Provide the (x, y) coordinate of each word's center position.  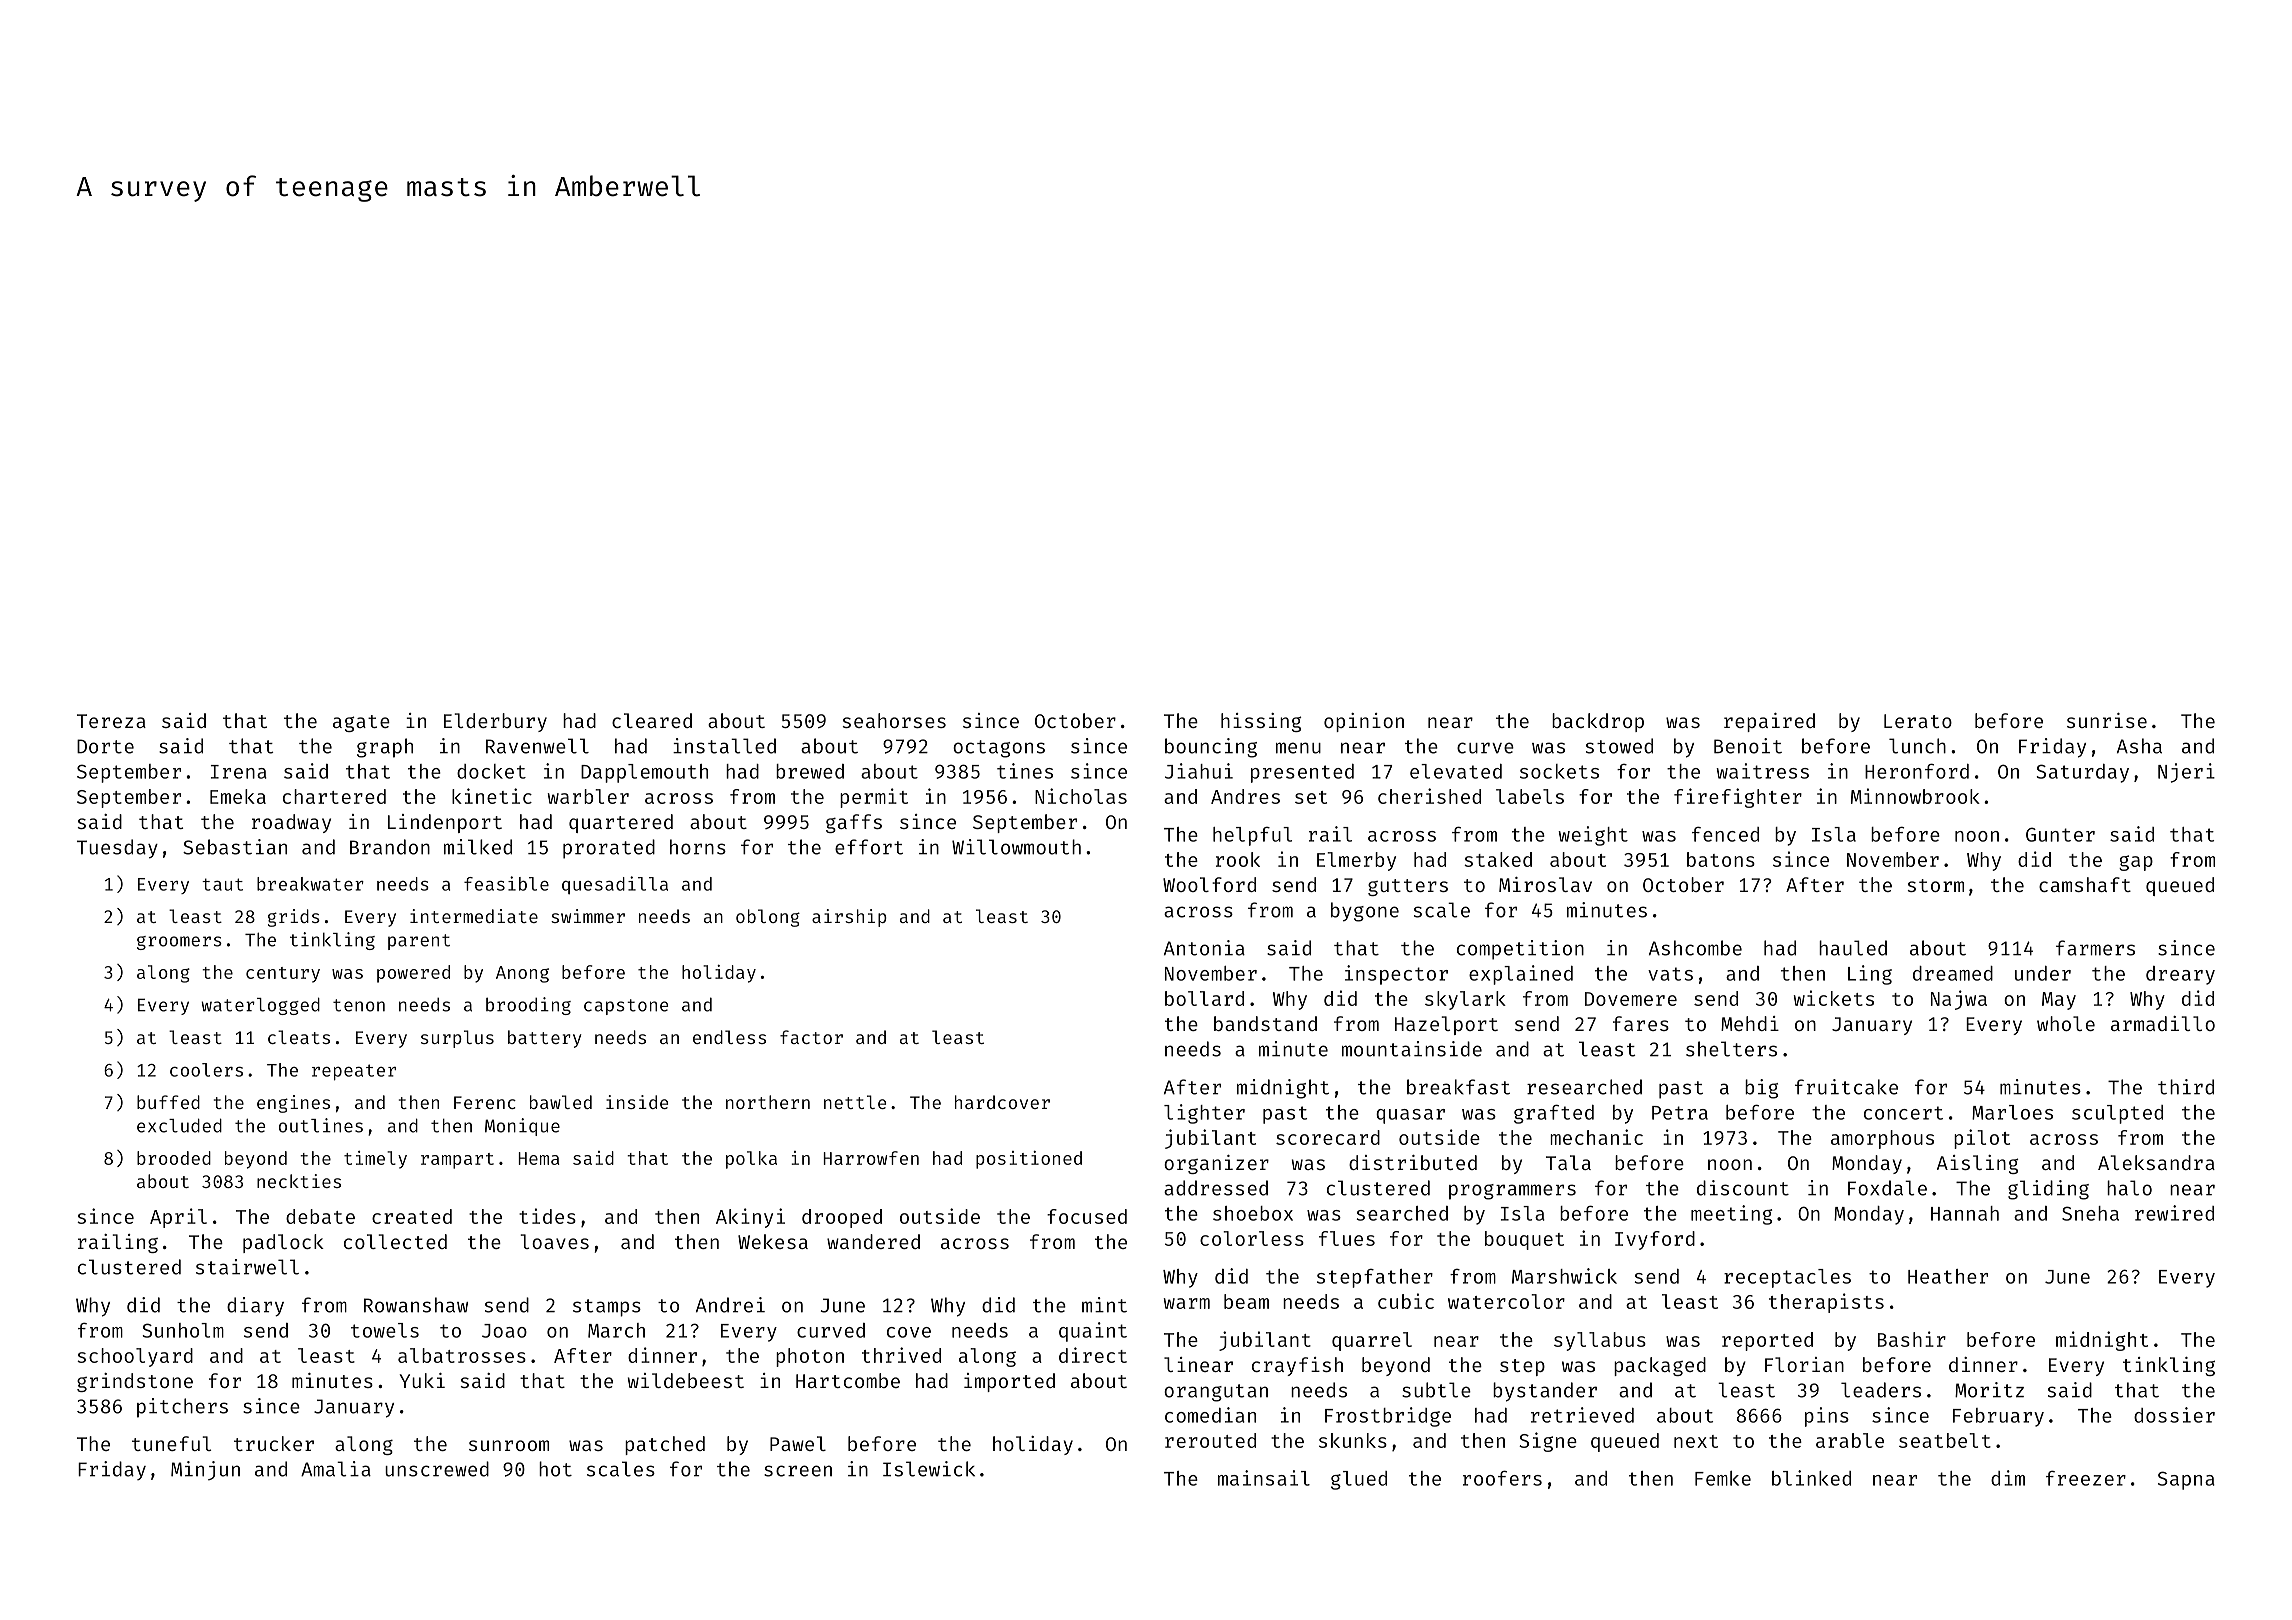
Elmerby (1356, 861)
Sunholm (183, 1330)
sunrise (2107, 720)
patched (665, 1445)
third (2186, 1087)
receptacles (1787, 1278)
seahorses (894, 720)
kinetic (492, 796)
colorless (1252, 1238)
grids (294, 918)
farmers (2095, 948)
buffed (168, 1102)
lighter (1204, 1114)
